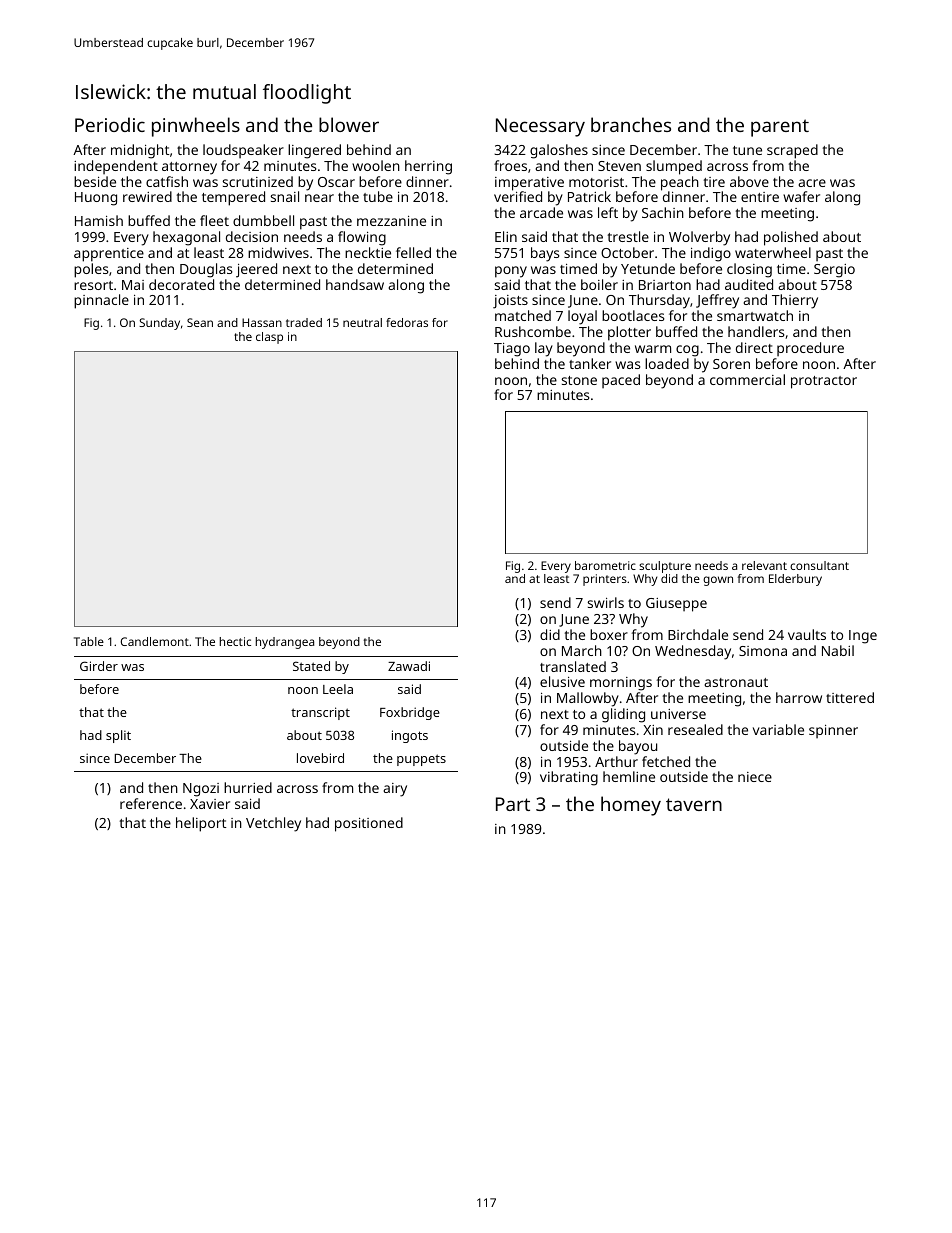 This screenshot has width=952, height=1233. Describe the element at coordinates (780, 128) in the screenshot. I see `parent` at that location.
